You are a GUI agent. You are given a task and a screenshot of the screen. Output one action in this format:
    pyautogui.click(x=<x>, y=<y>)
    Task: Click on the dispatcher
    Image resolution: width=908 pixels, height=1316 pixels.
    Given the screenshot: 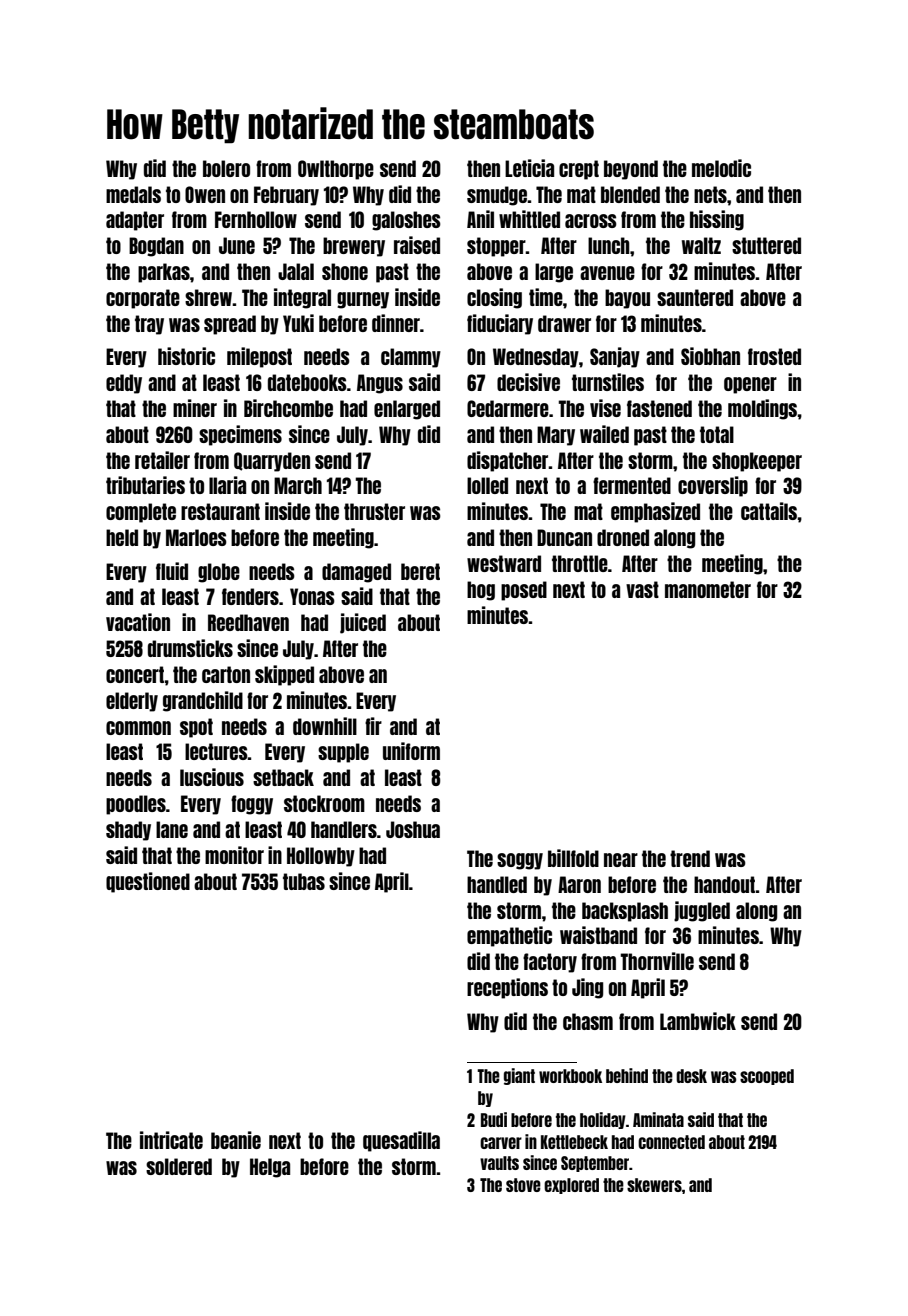 What is the action you would take?
    pyautogui.click(x=508, y=461)
